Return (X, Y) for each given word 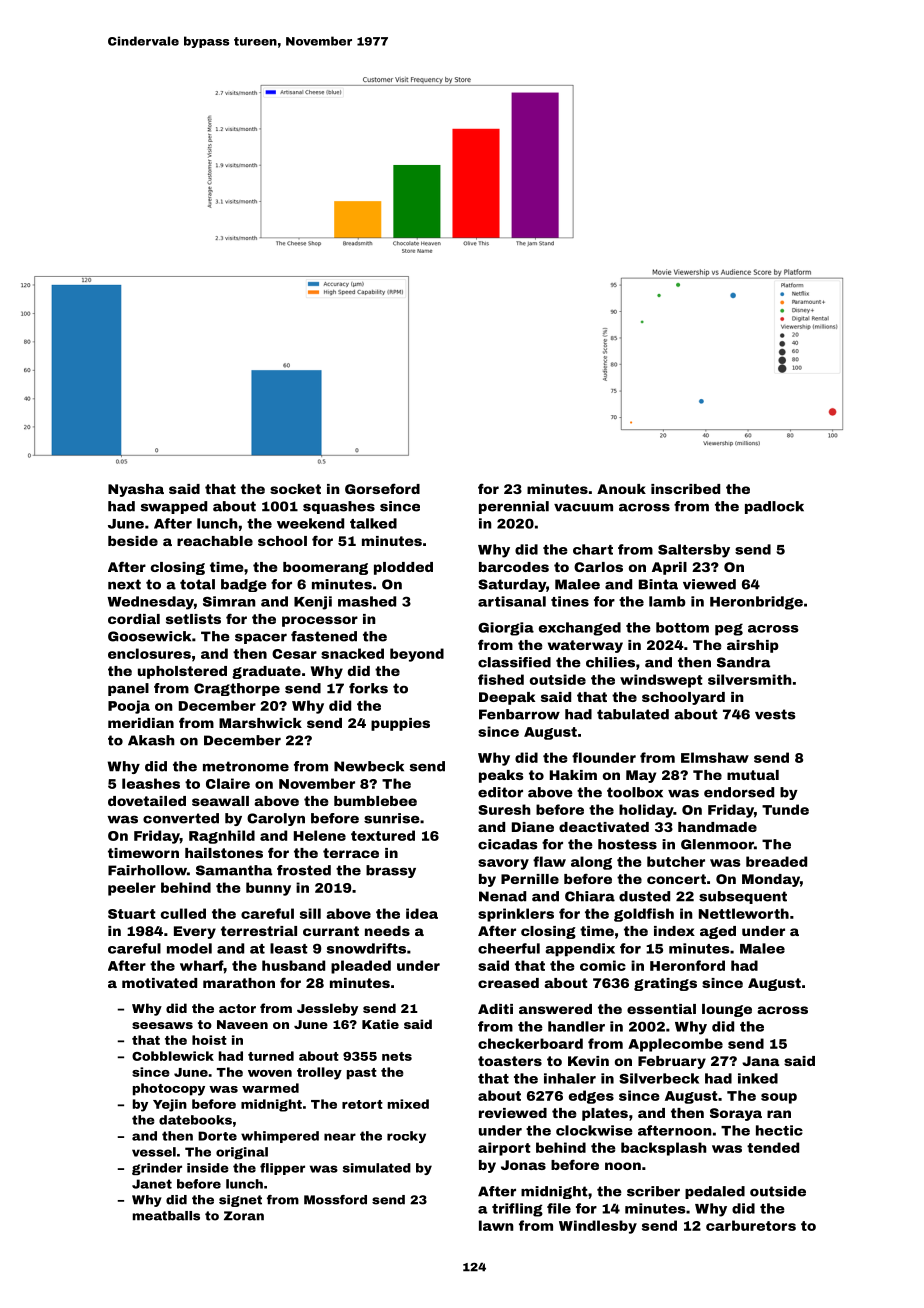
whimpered (280, 1137)
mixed (408, 1104)
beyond (417, 655)
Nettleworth (744, 913)
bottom (682, 627)
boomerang (325, 568)
